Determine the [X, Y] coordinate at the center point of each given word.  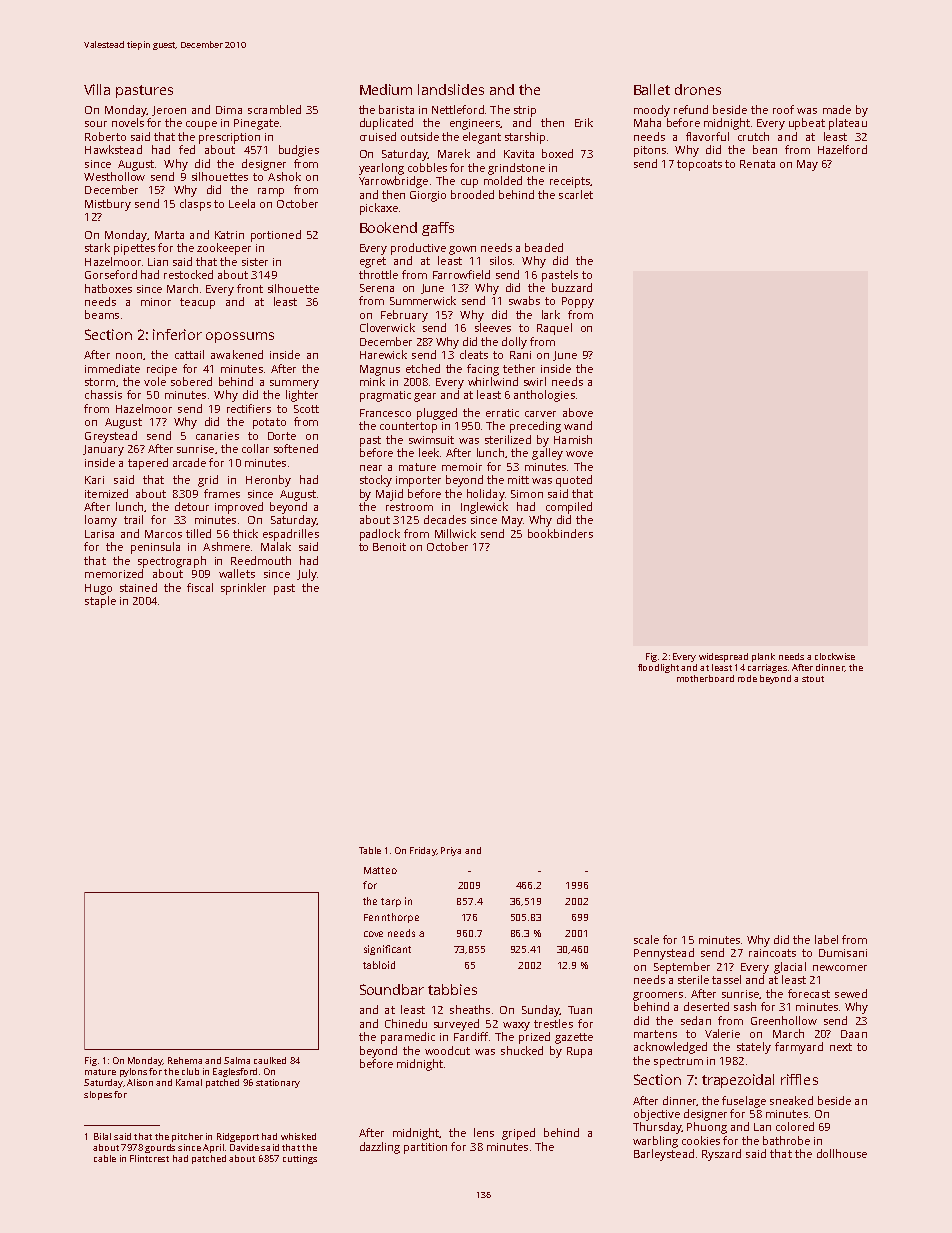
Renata [757, 164]
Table [370, 850]
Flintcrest [149, 1158]
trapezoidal [738, 1081]
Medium [386, 89]
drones [698, 89]
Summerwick [423, 300]
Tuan [580, 1010]
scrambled [274, 109]
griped [518, 1134]
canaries [217, 436]
